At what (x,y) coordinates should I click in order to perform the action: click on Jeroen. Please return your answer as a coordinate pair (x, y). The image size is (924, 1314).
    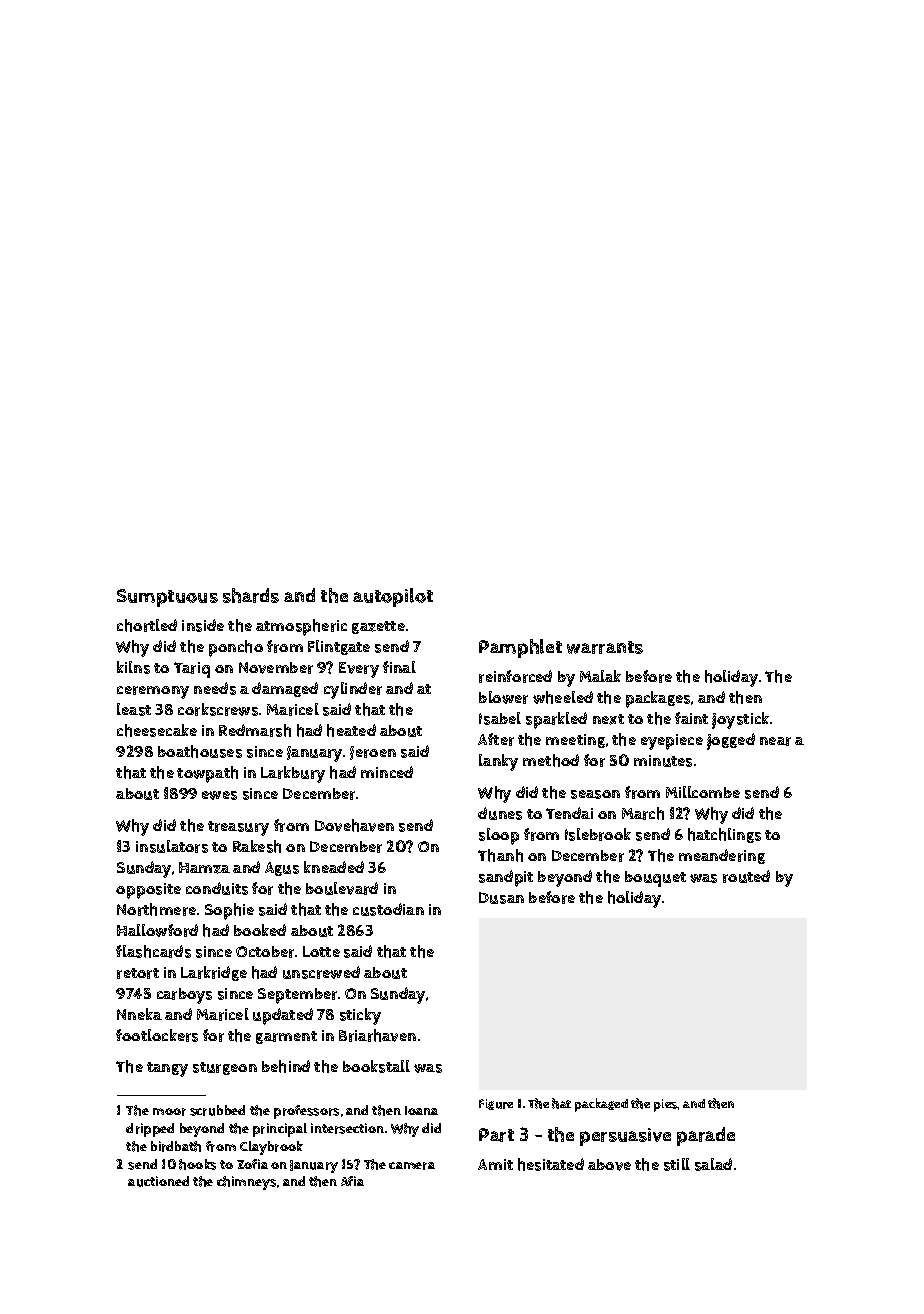
    Looking at the image, I should click on (373, 753).
